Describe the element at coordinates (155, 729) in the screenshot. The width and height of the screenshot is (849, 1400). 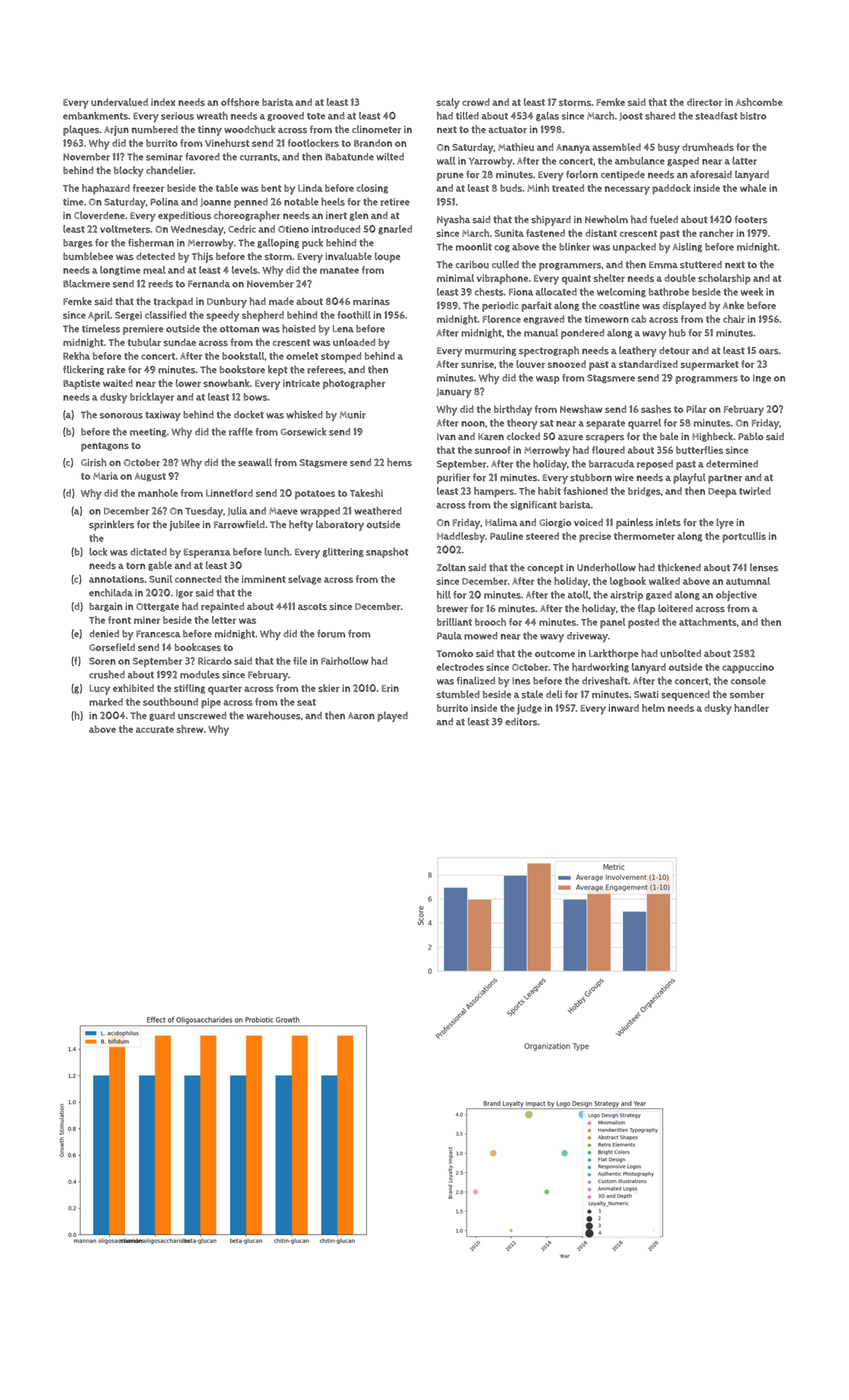
I see `accurate` at that location.
